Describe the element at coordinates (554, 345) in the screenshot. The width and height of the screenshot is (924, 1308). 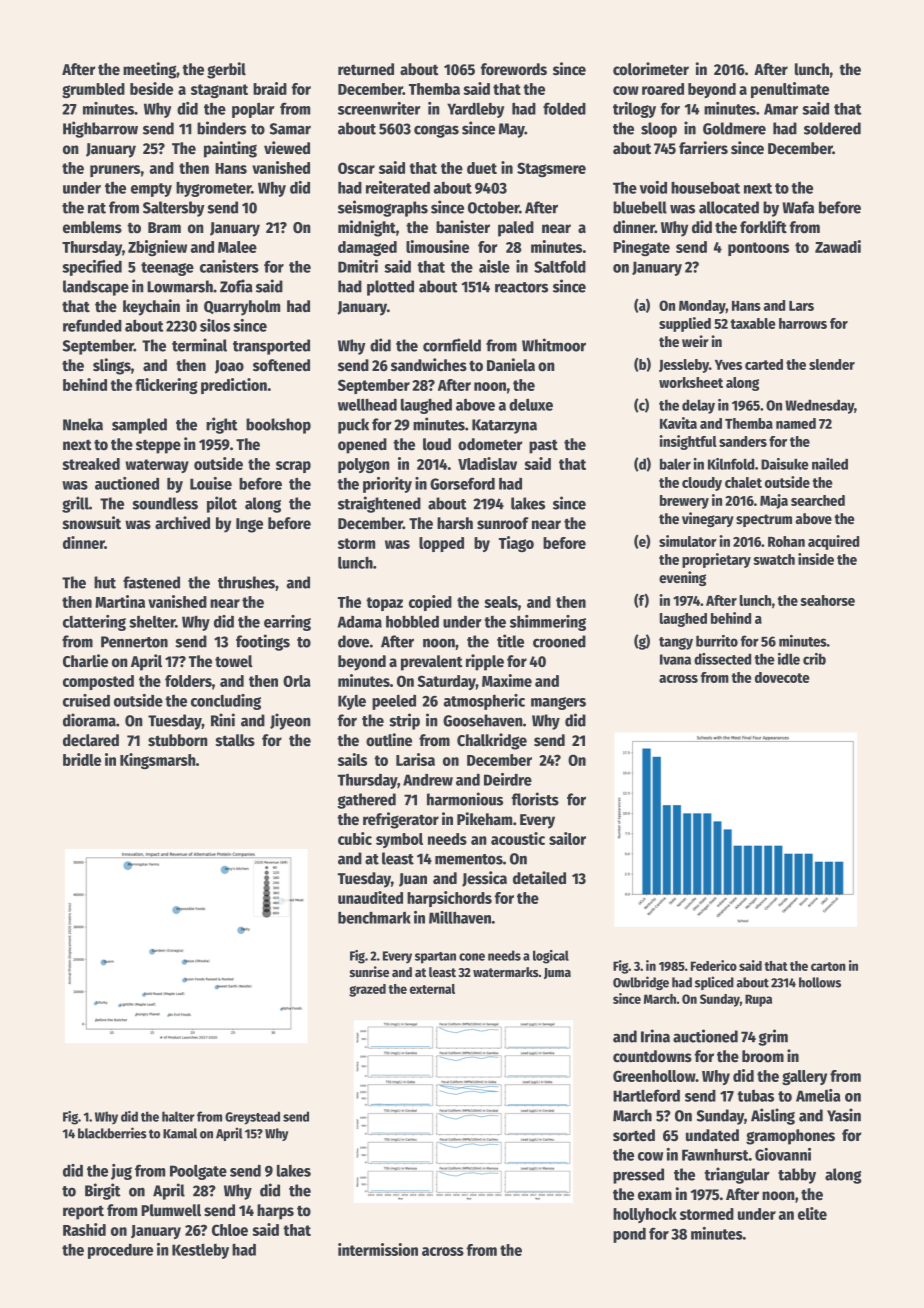
I see `Whitmoor` at that location.
